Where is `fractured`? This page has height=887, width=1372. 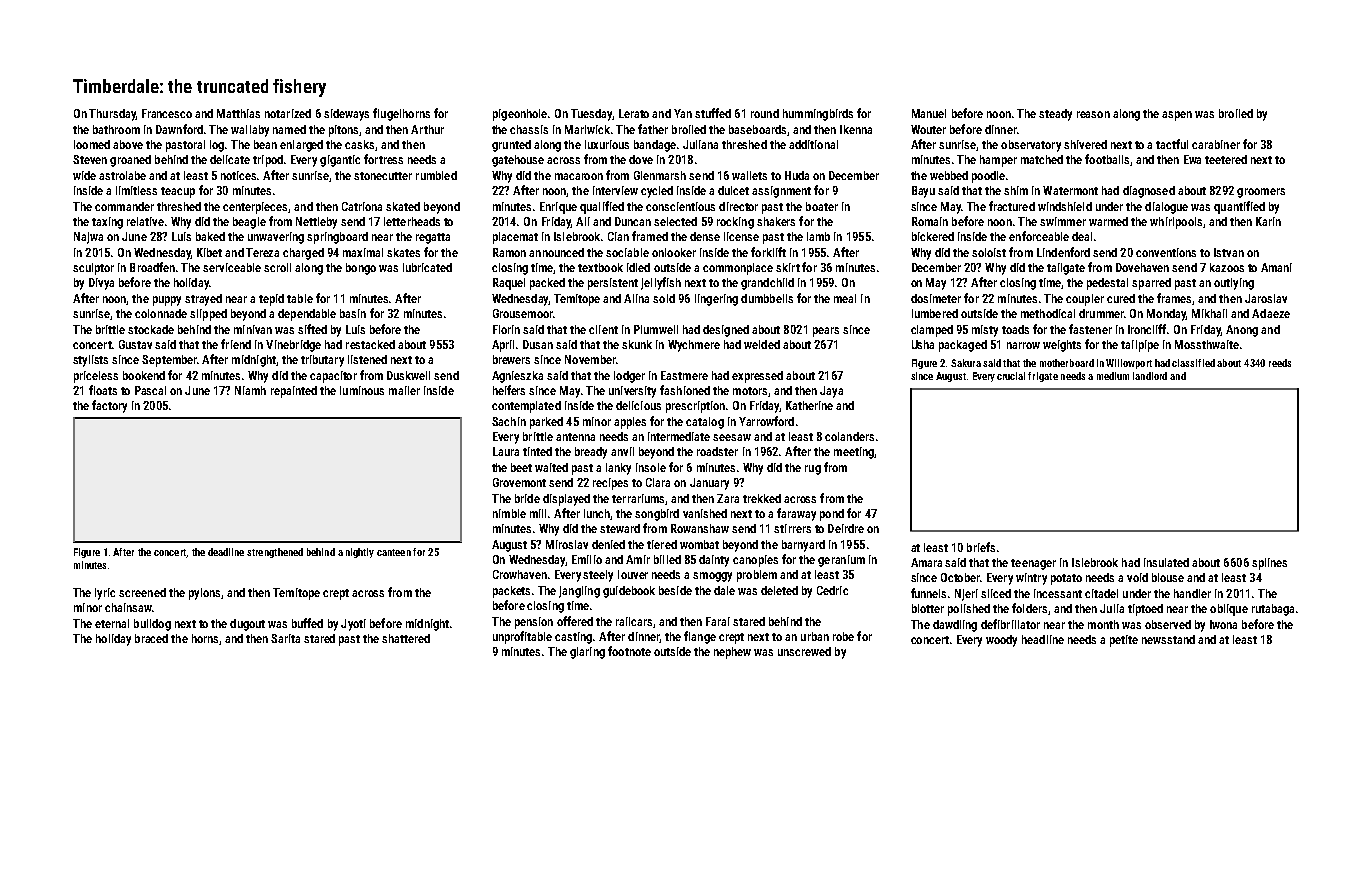
fractured is located at coordinates (1012, 206).
